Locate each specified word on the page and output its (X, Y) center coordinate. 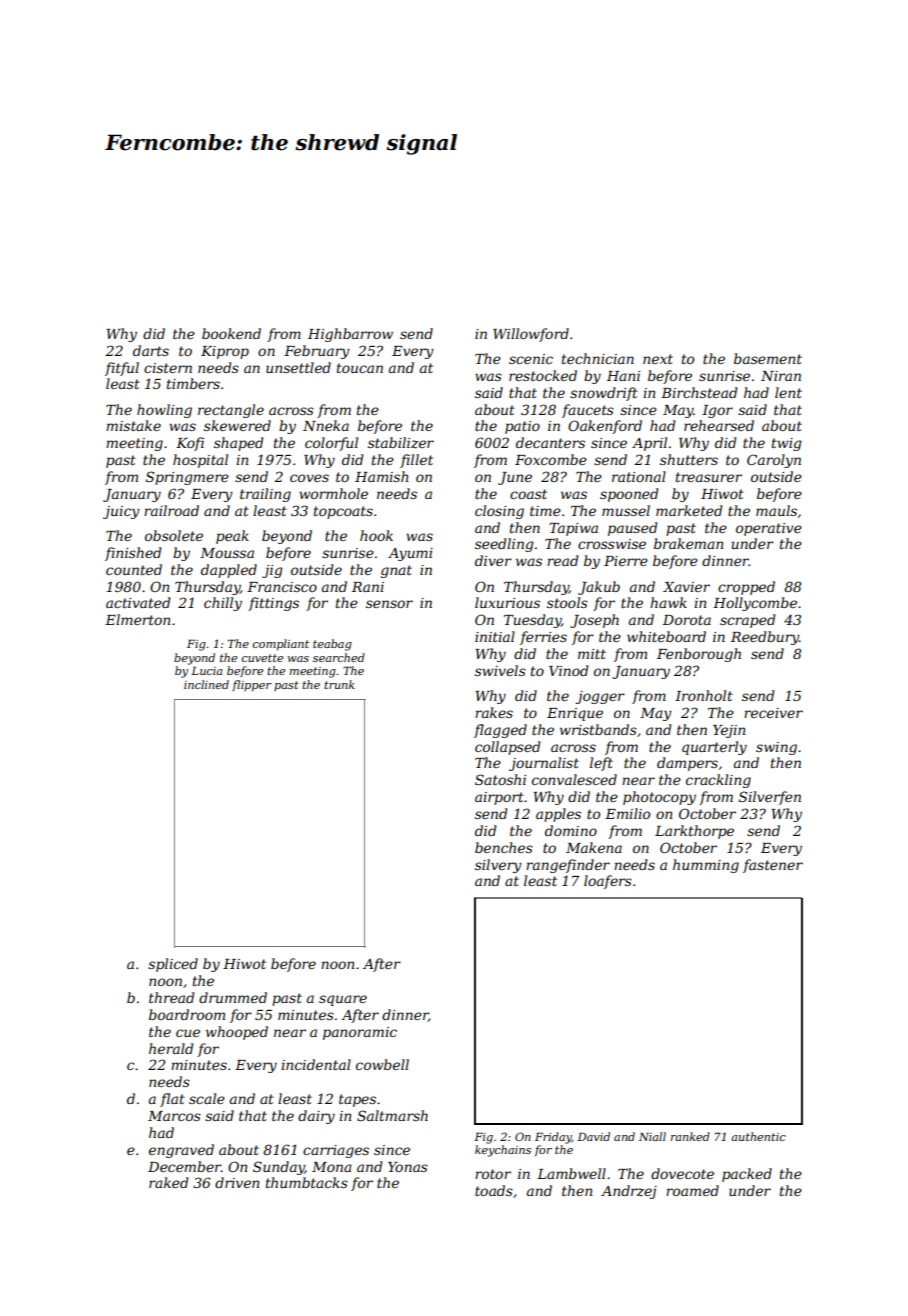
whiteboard (666, 636)
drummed (233, 997)
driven (237, 1182)
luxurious (507, 602)
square (343, 1000)
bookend (231, 333)
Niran (781, 376)
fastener (773, 866)
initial (495, 636)
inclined (206, 684)
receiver (773, 713)
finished (133, 554)
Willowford (531, 335)
